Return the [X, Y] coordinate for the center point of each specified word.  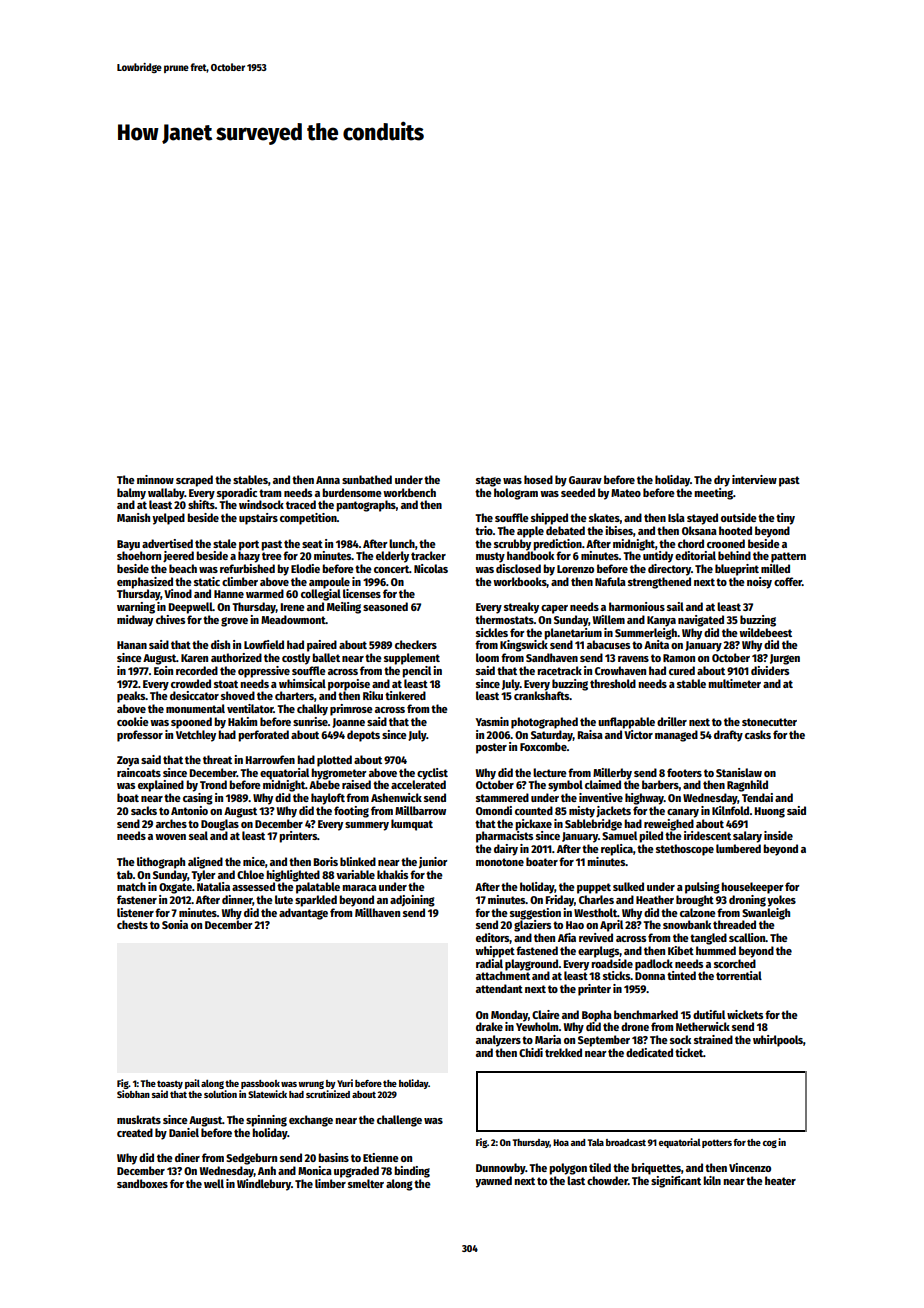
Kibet [681, 950]
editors [493, 938]
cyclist [432, 774]
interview [754, 479]
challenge [399, 1121]
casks [758, 734]
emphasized [145, 583]
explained [161, 786]
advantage [303, 914]
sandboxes [142, 1183]
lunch [402, 543]
